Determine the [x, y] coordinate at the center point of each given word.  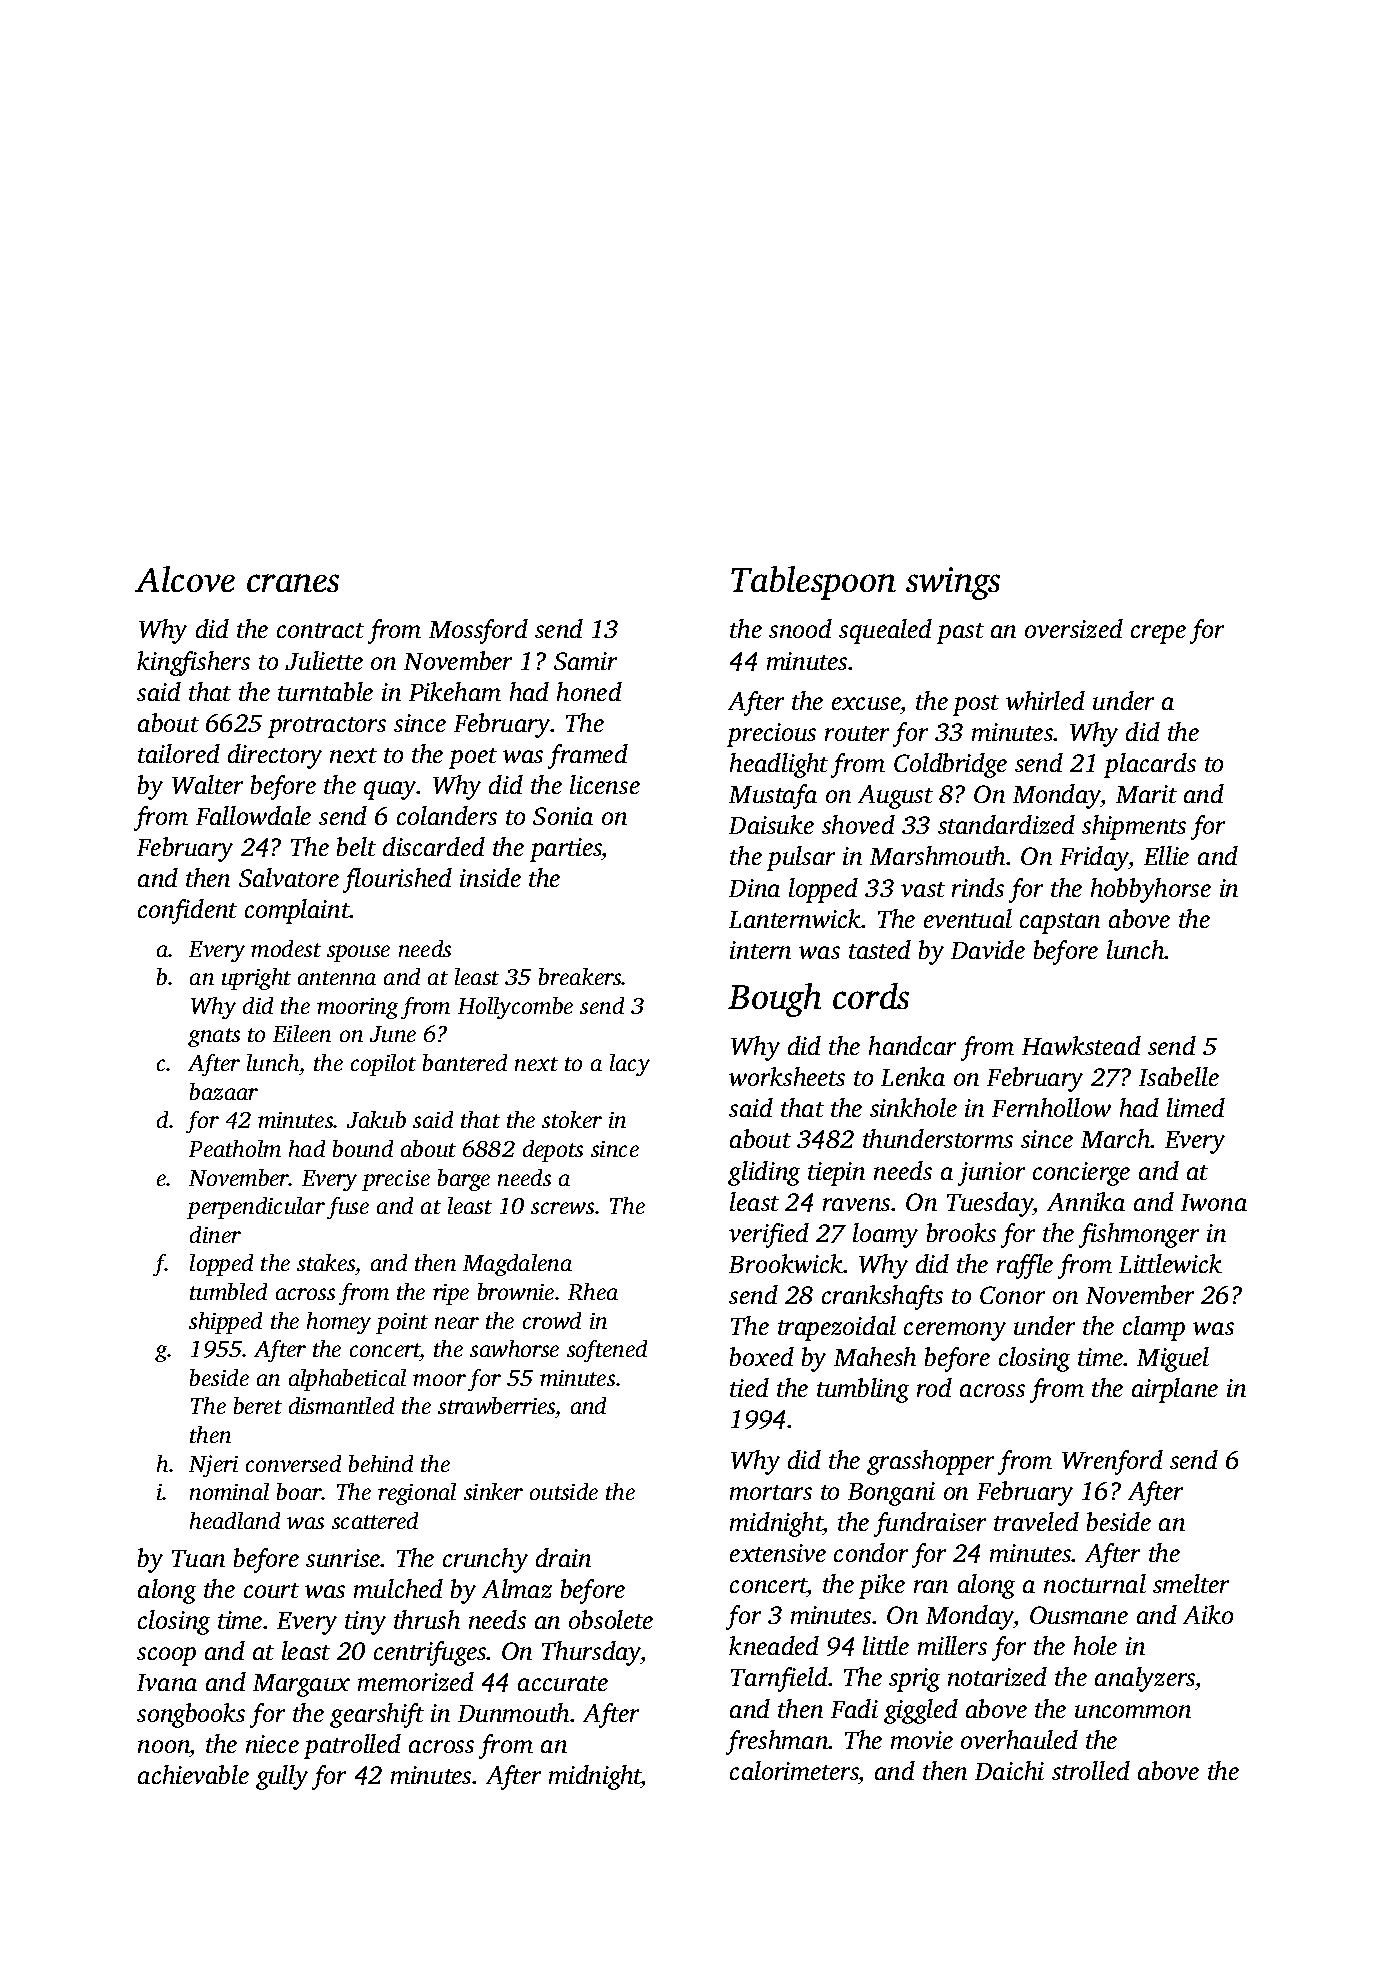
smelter [1191, 1583]
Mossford [478, 631]
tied [749, 1387]
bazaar [224, 1091]
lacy [630, 1065]
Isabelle [1179, 1076]
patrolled [352, 1746]
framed [588, 756]
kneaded [774, 1645]
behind [381, 1463]
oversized [1074, 628]
